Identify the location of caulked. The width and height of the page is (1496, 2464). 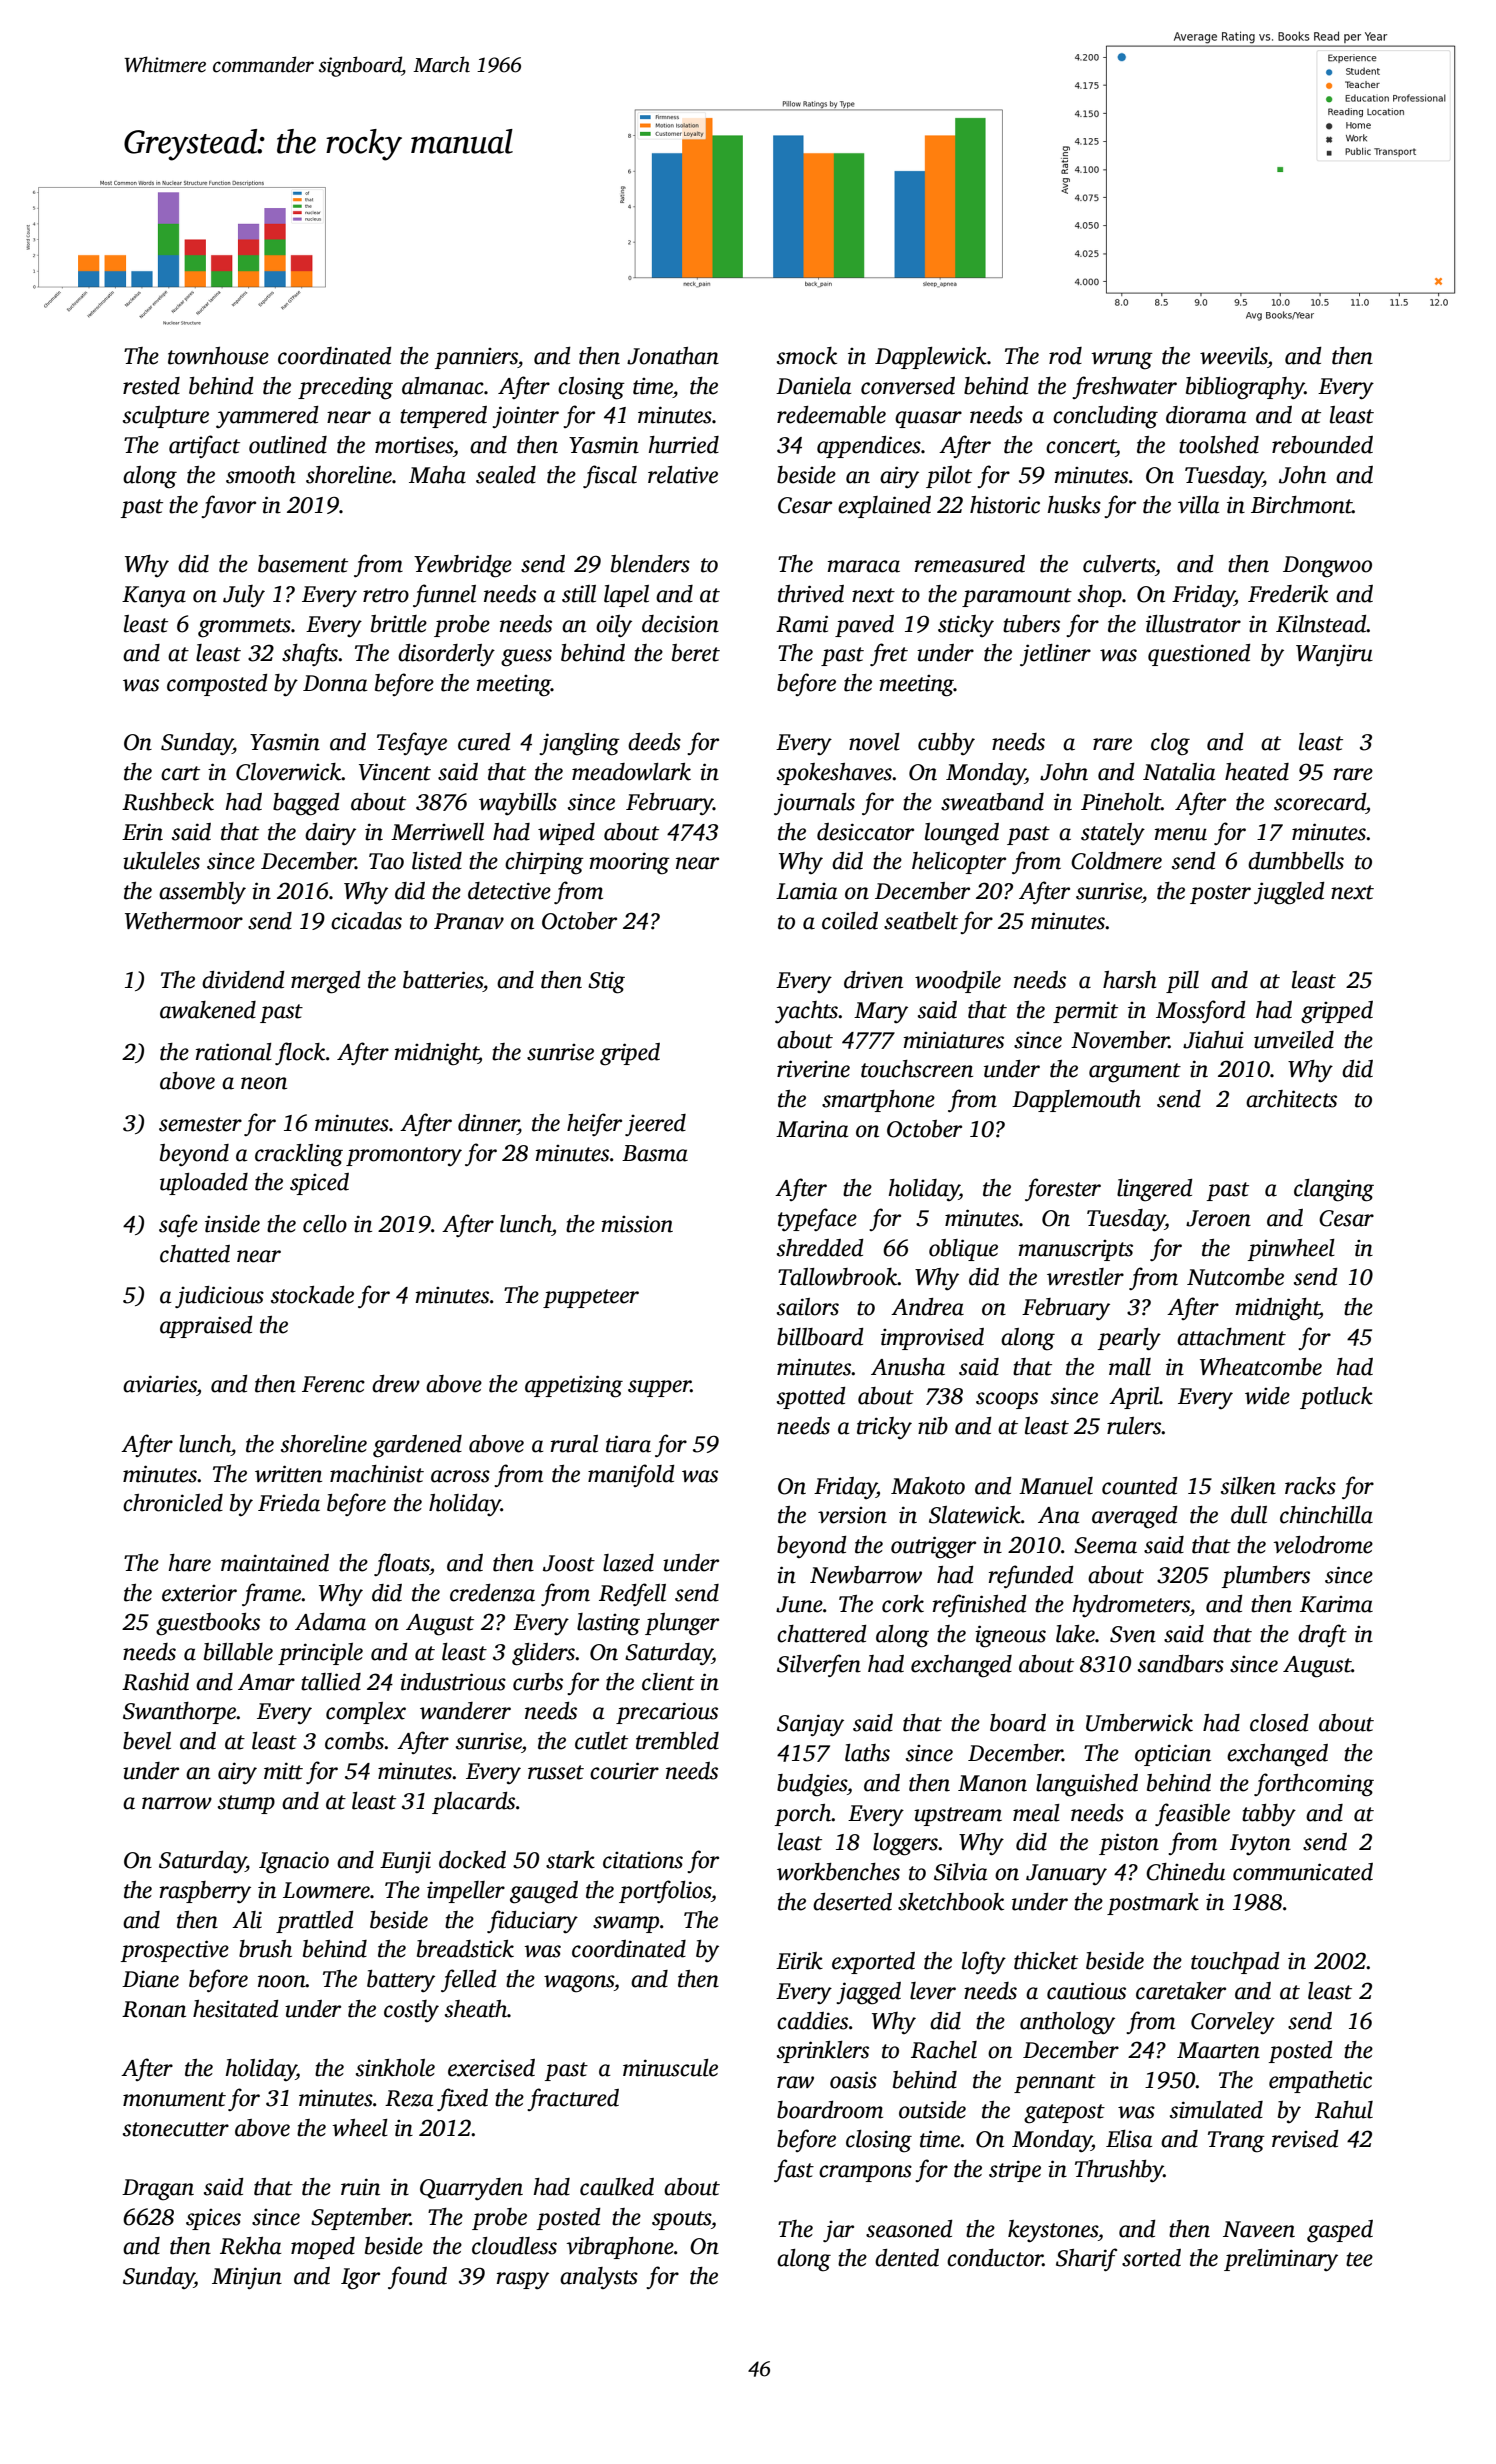
(617, 2187).
